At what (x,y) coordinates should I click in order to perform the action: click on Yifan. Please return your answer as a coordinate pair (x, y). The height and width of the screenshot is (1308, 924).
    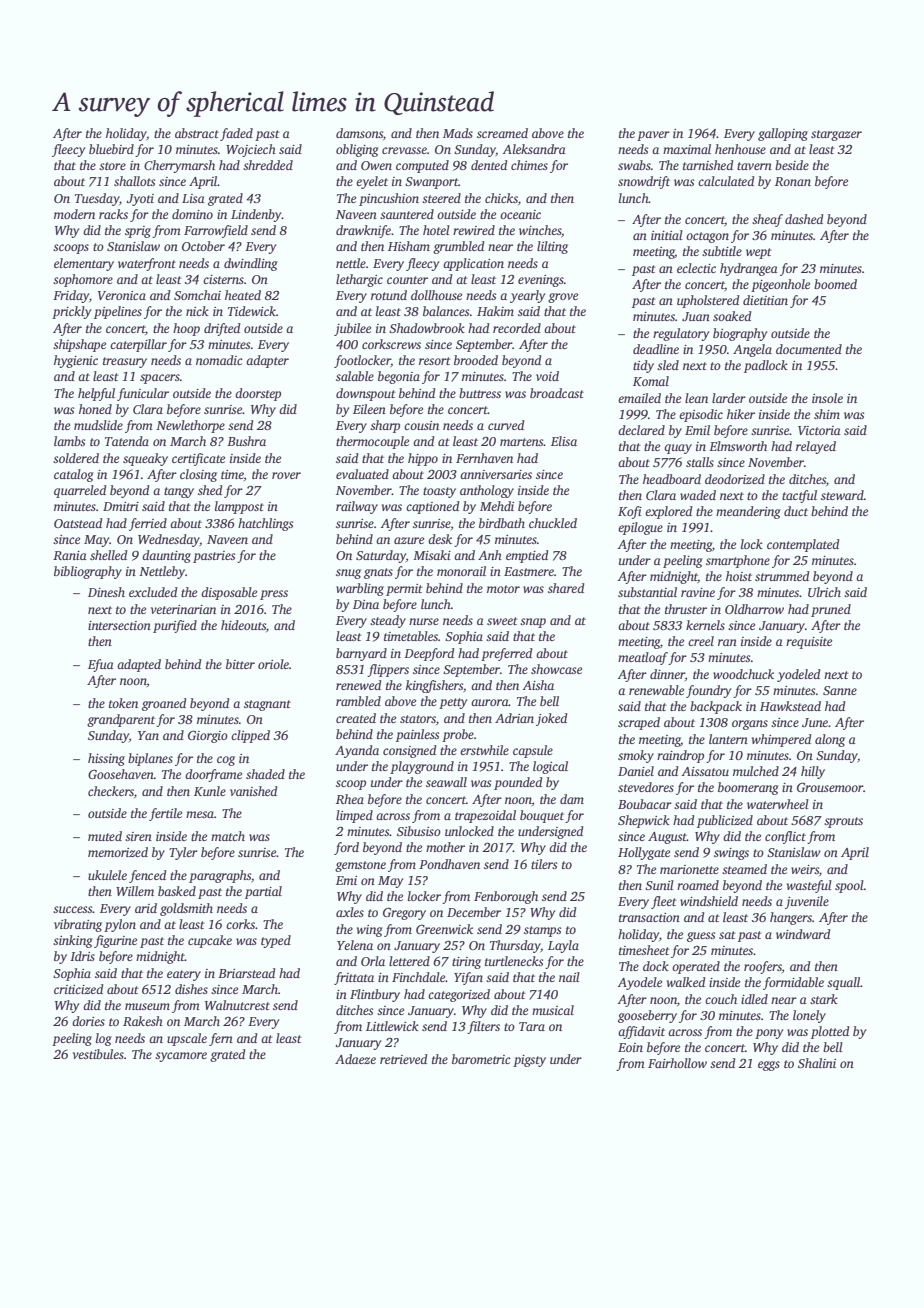
    Looking at the image, I should click on (468, 978).
